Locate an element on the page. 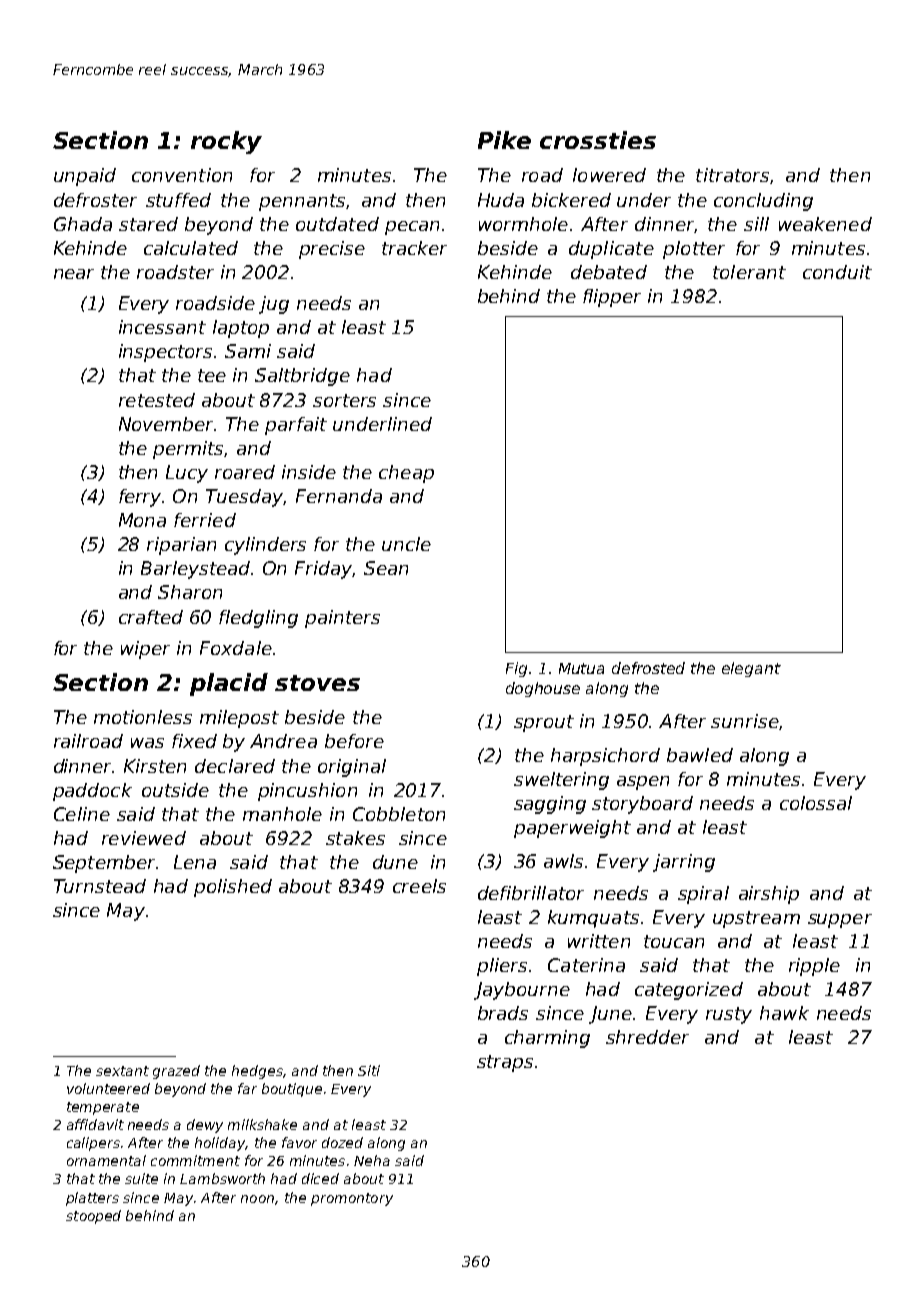 The image size is (924, 1314). sextant is located at coordinates (122, 1071).
